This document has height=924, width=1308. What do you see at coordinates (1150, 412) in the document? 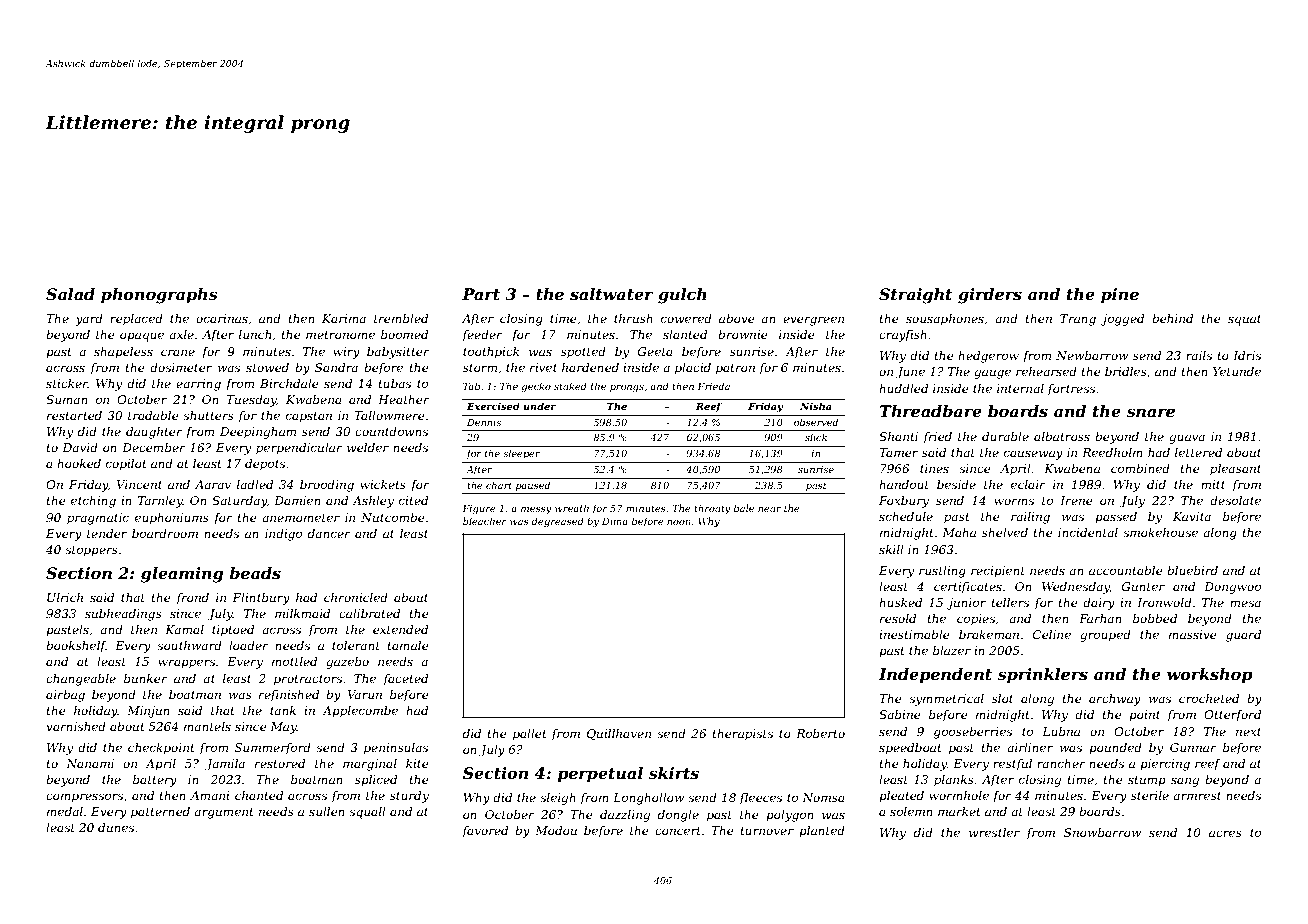
I see `snare` at bounding box center [1150, 412].
